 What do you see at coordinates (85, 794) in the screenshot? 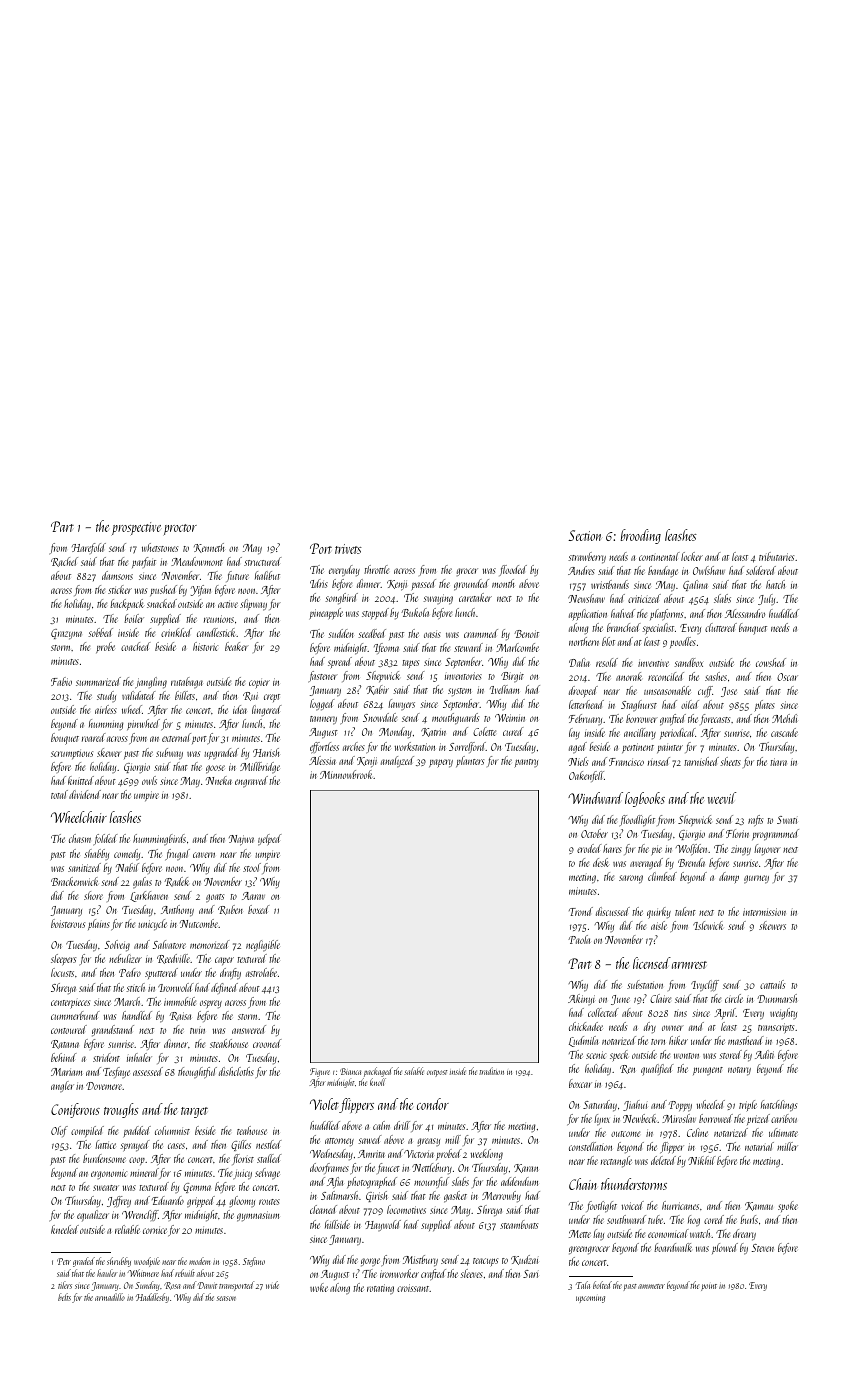
I see `dividend` at bounding box center [85, 794].
